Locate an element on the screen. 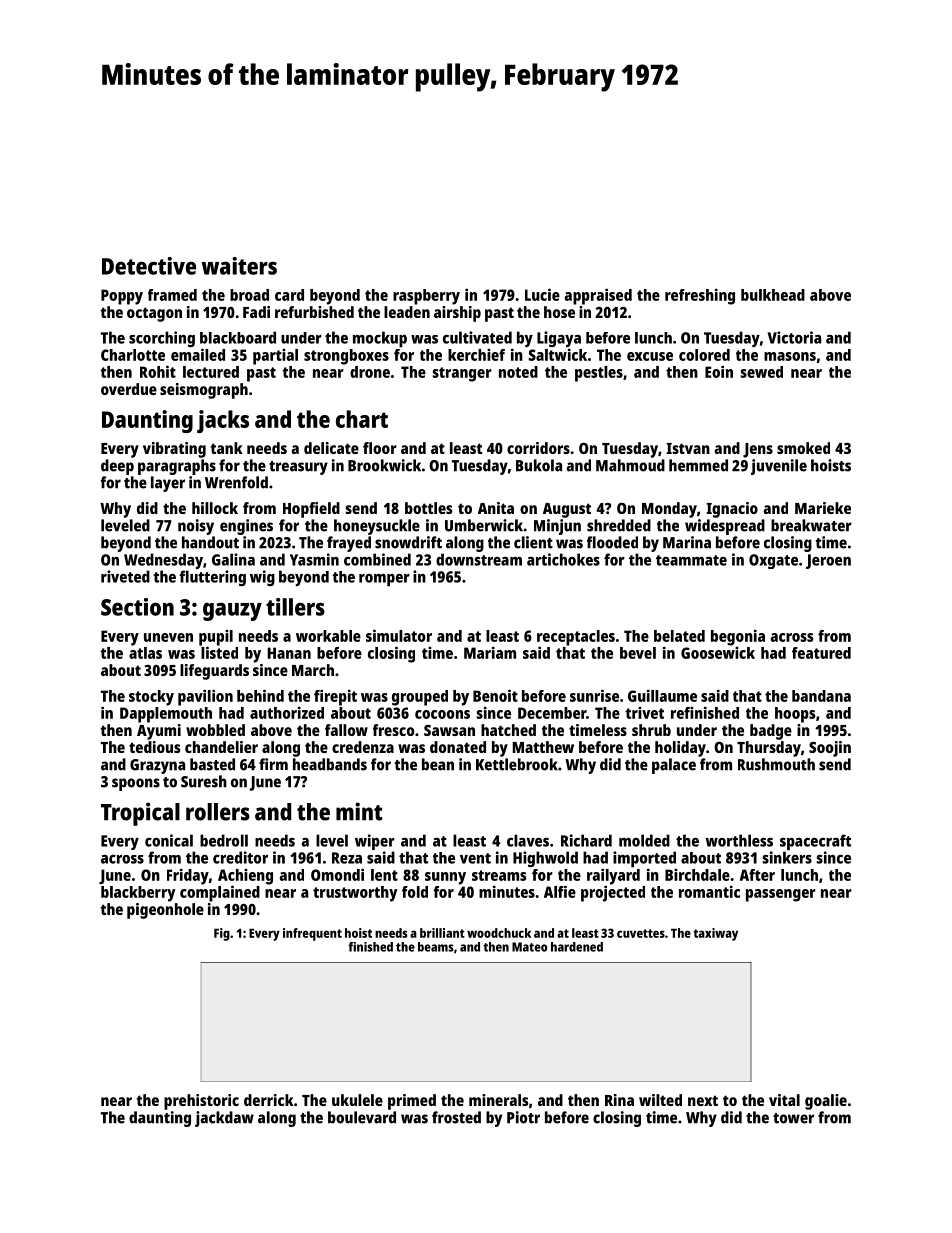 This screenshot has width=952, height=1233. shrub is located at coordinates (651, 730).
